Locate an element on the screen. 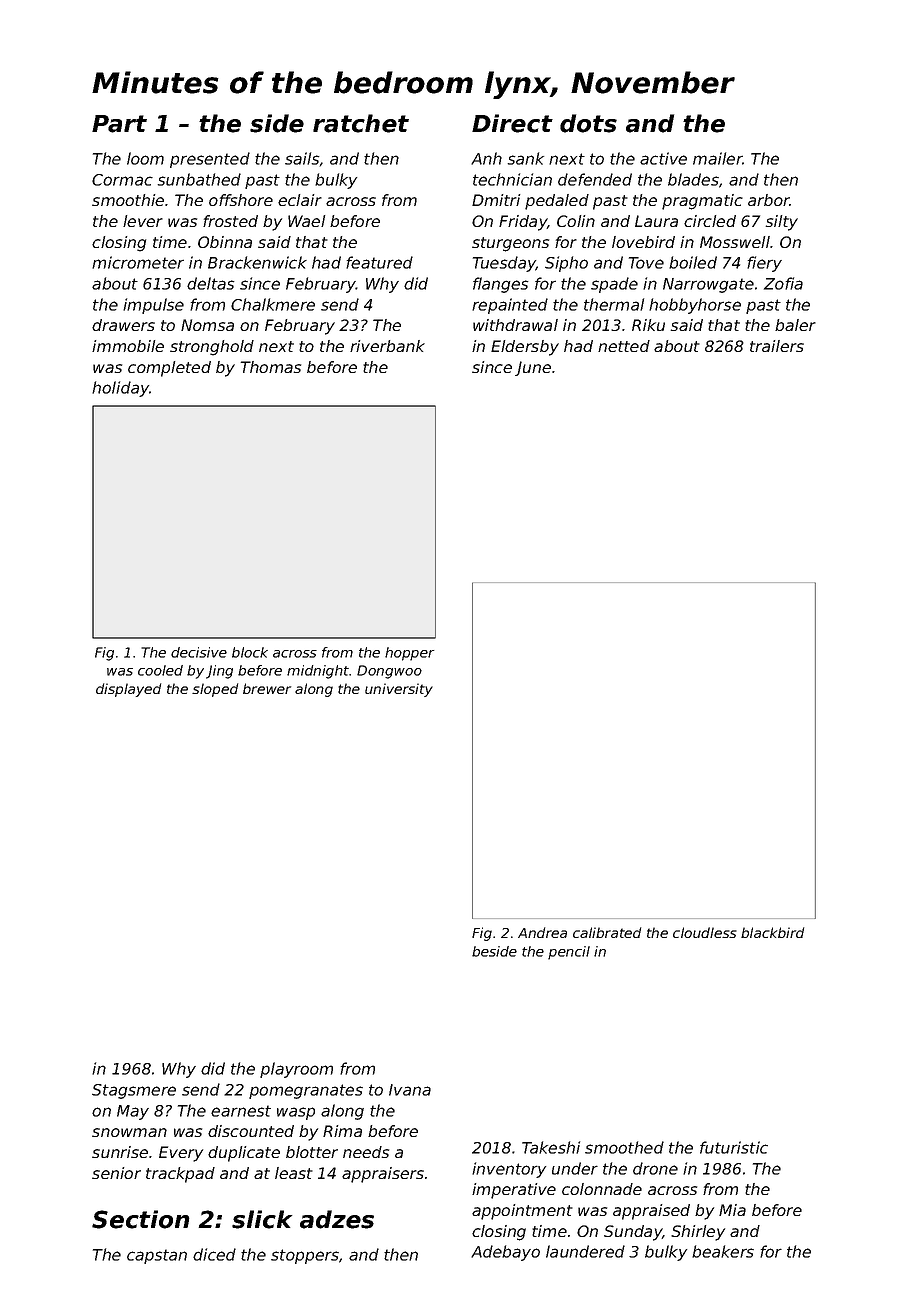  hopper is located at coordinates (409, 654).
